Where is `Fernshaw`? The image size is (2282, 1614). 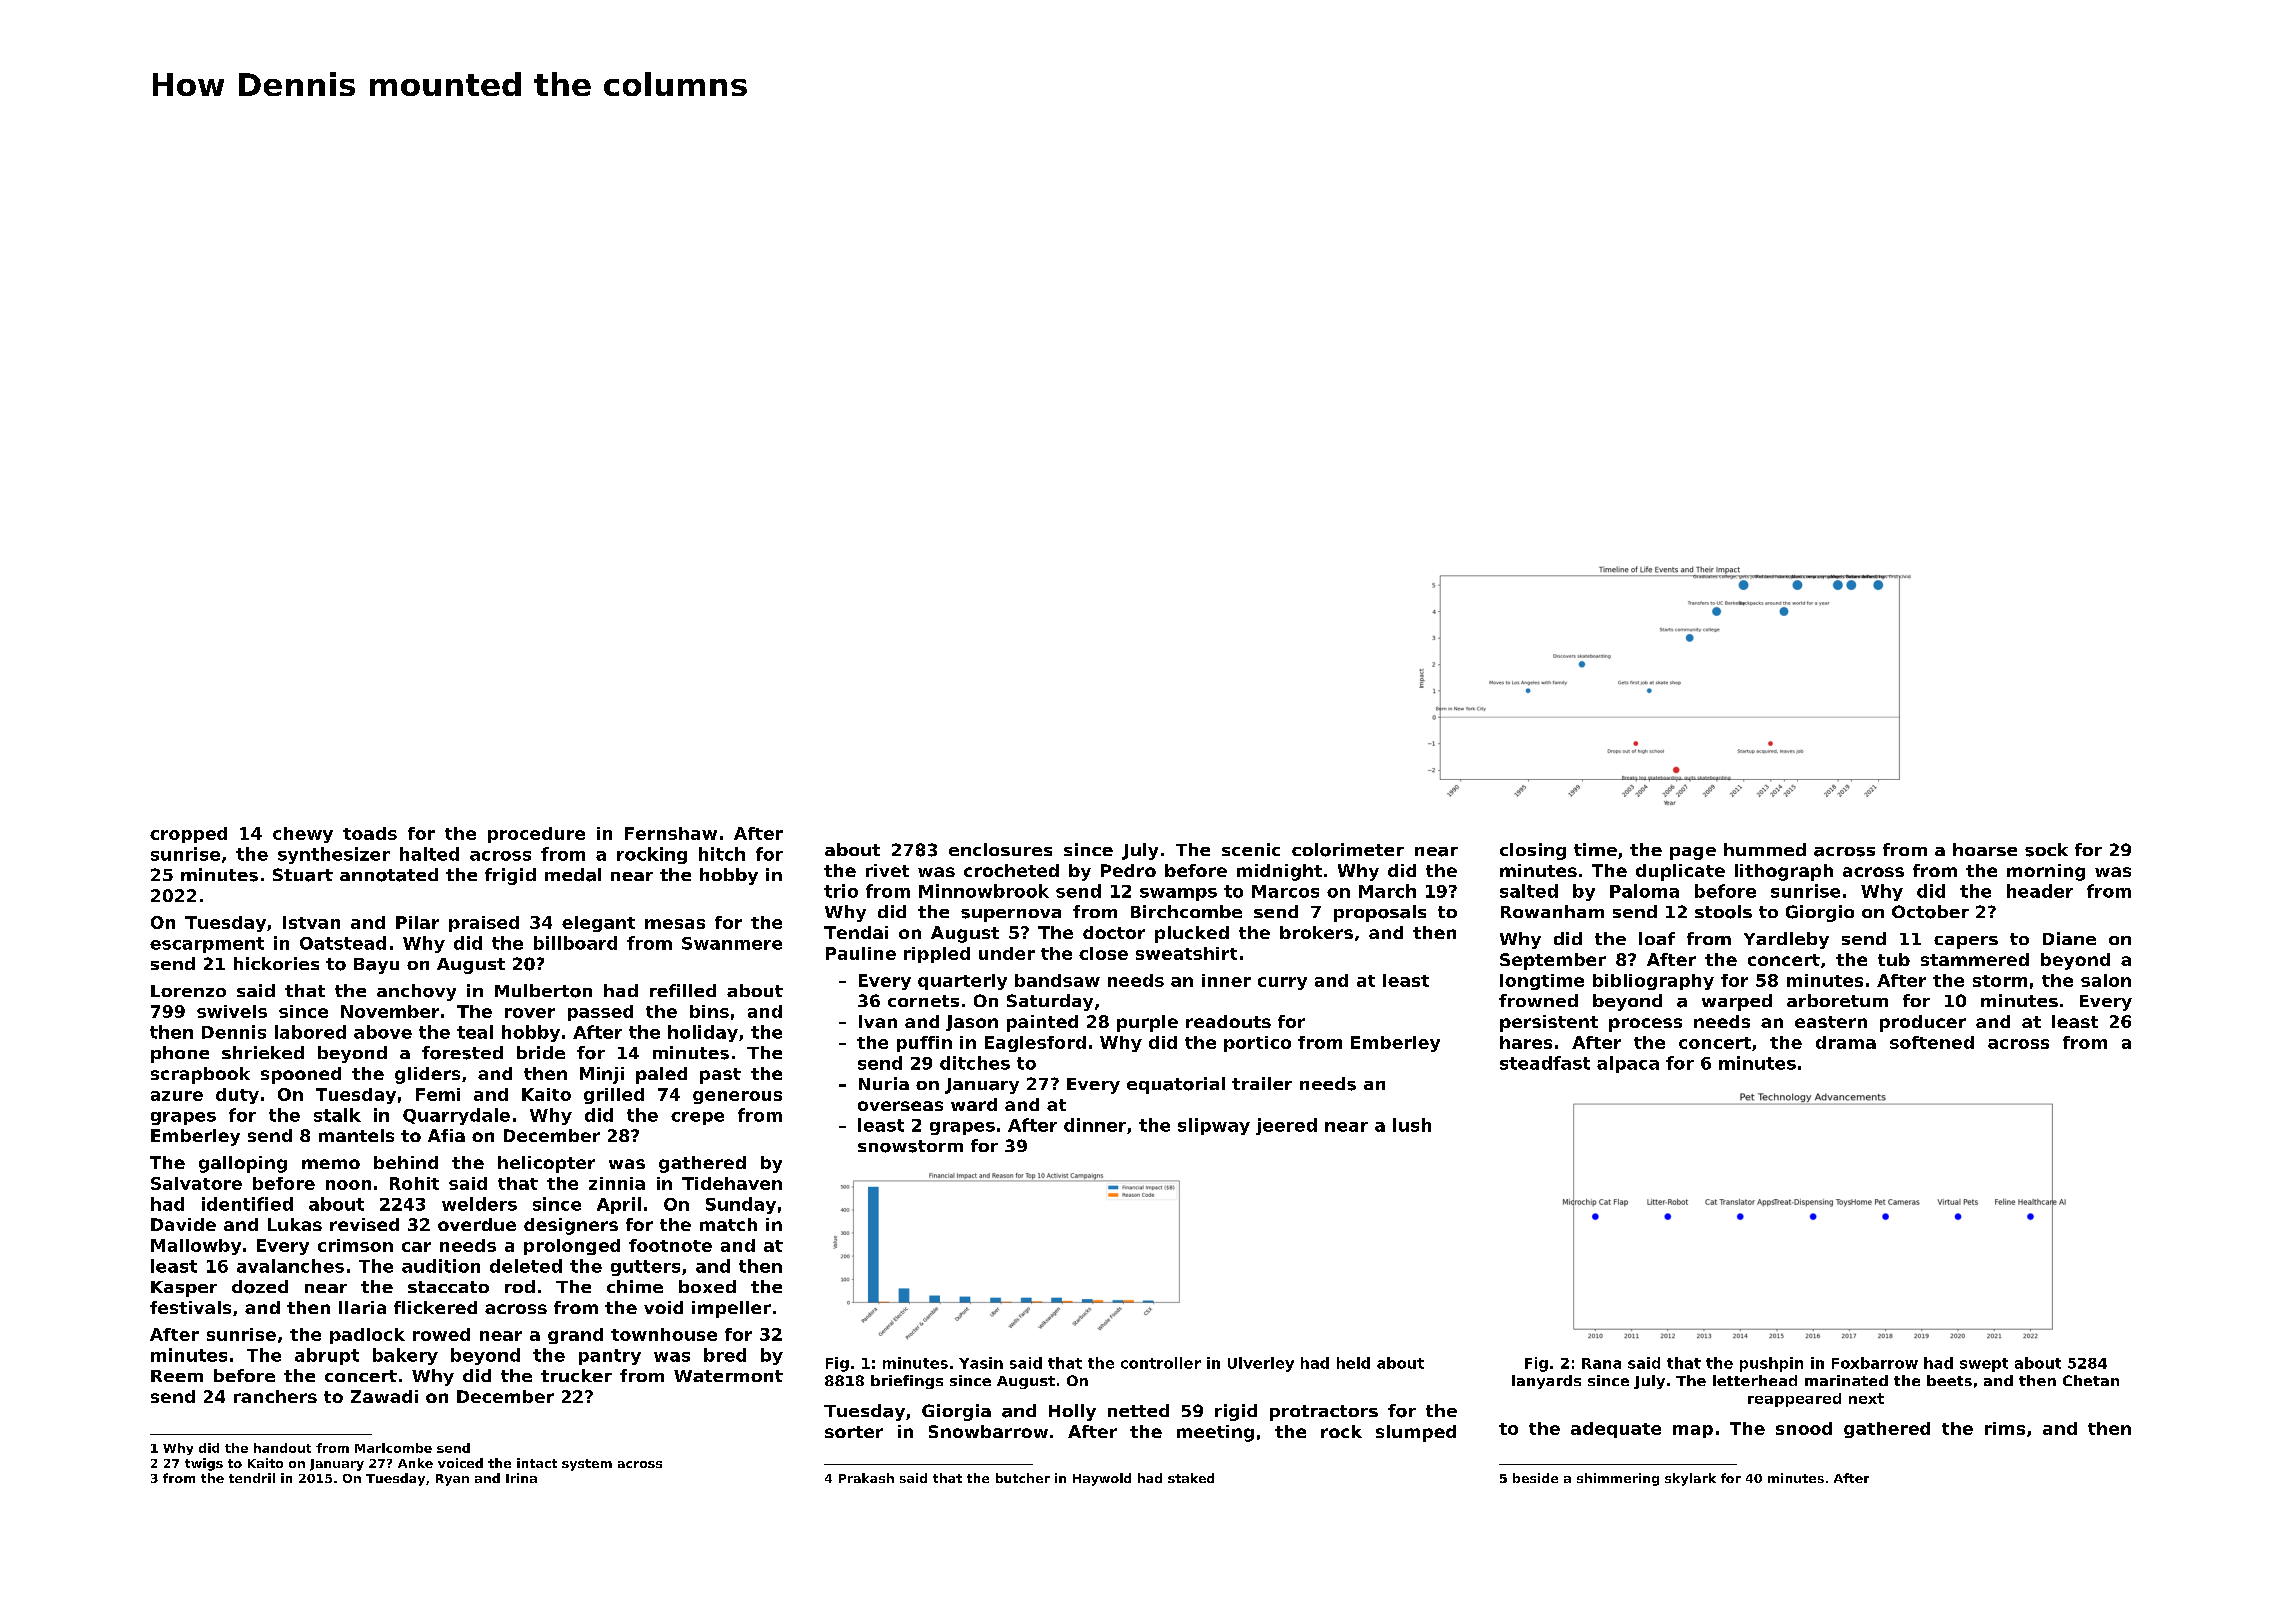
Fernshaw is located at coordinates (671, 833).
